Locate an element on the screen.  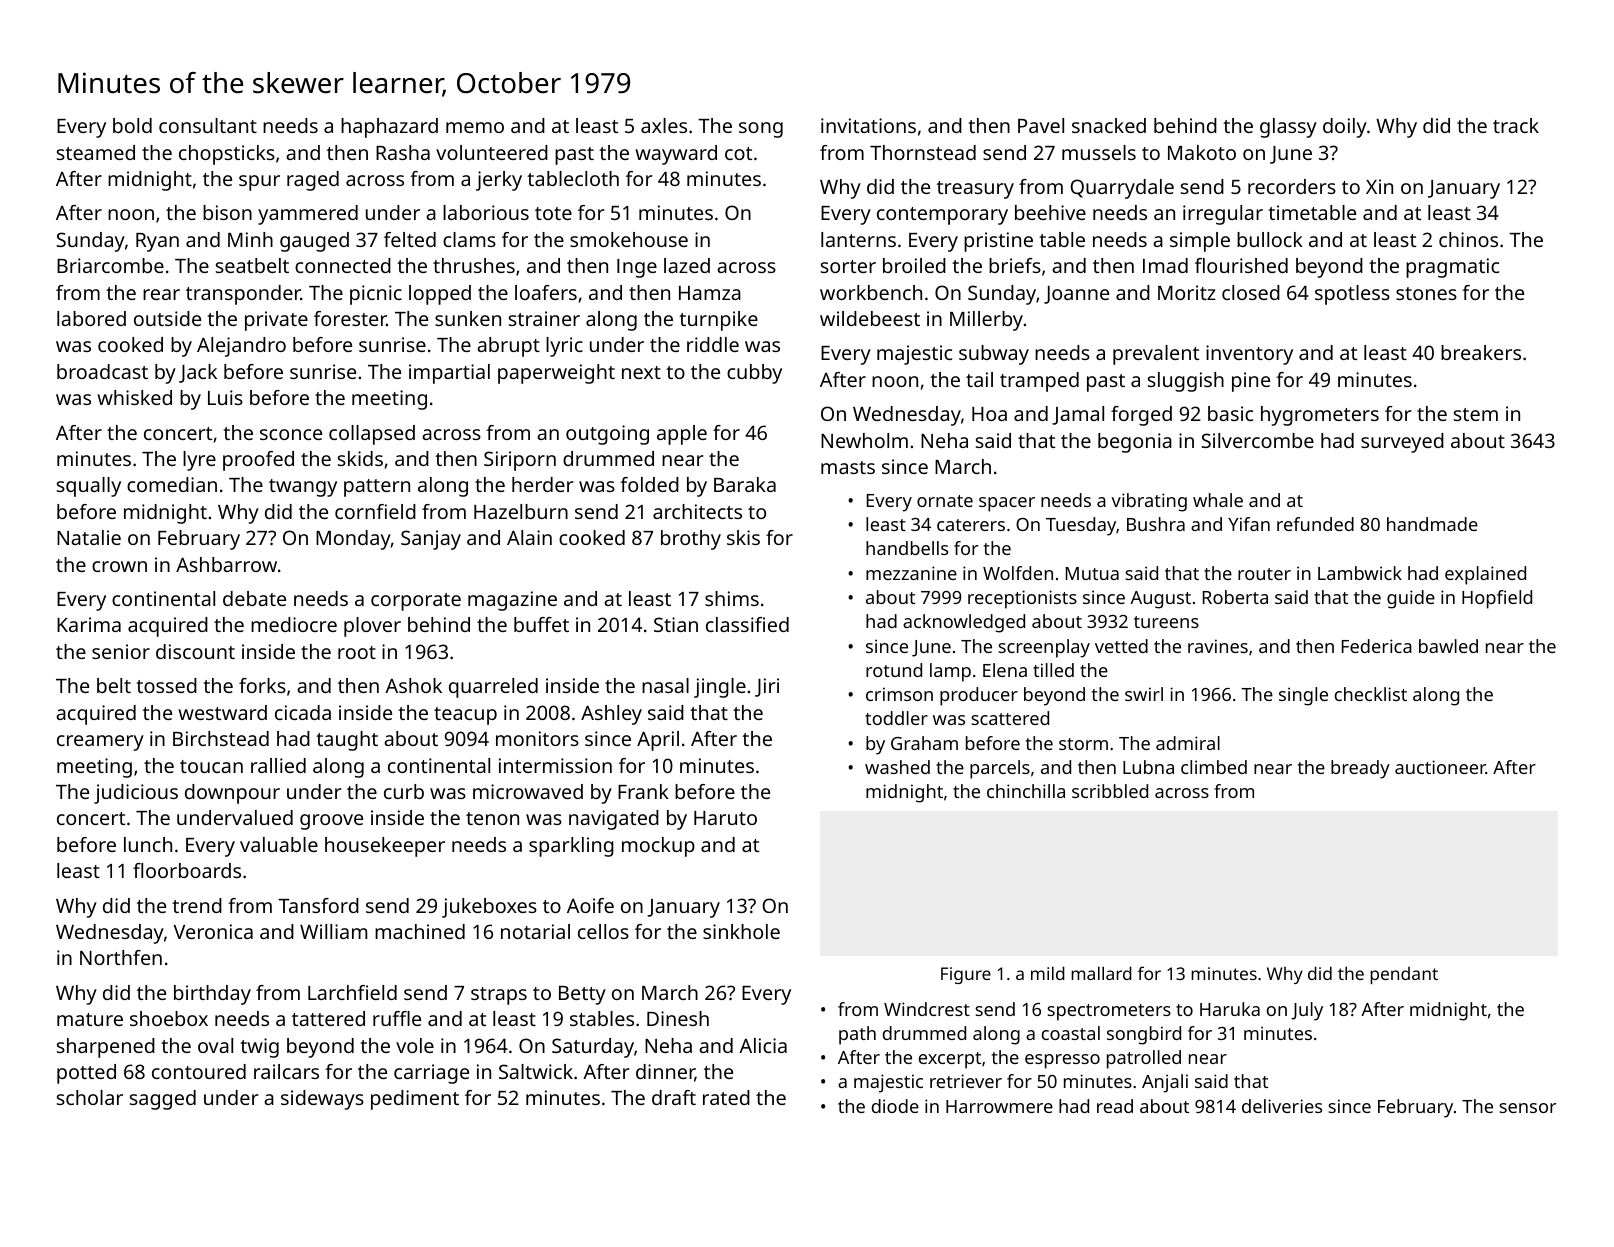
Birchstead is located at coordinates (221, 738).
